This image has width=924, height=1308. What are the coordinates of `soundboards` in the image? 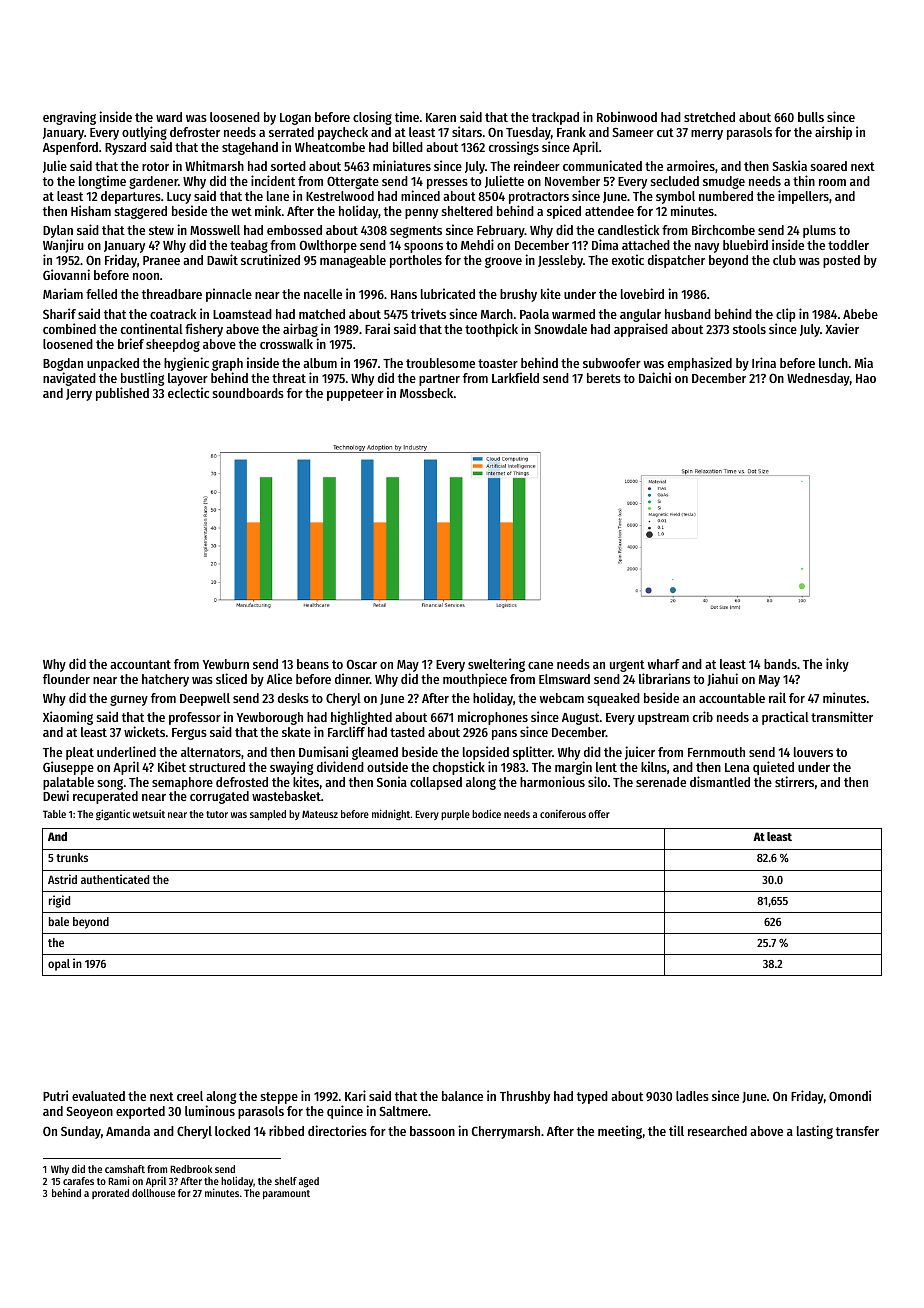 It's located at (248, 393).
